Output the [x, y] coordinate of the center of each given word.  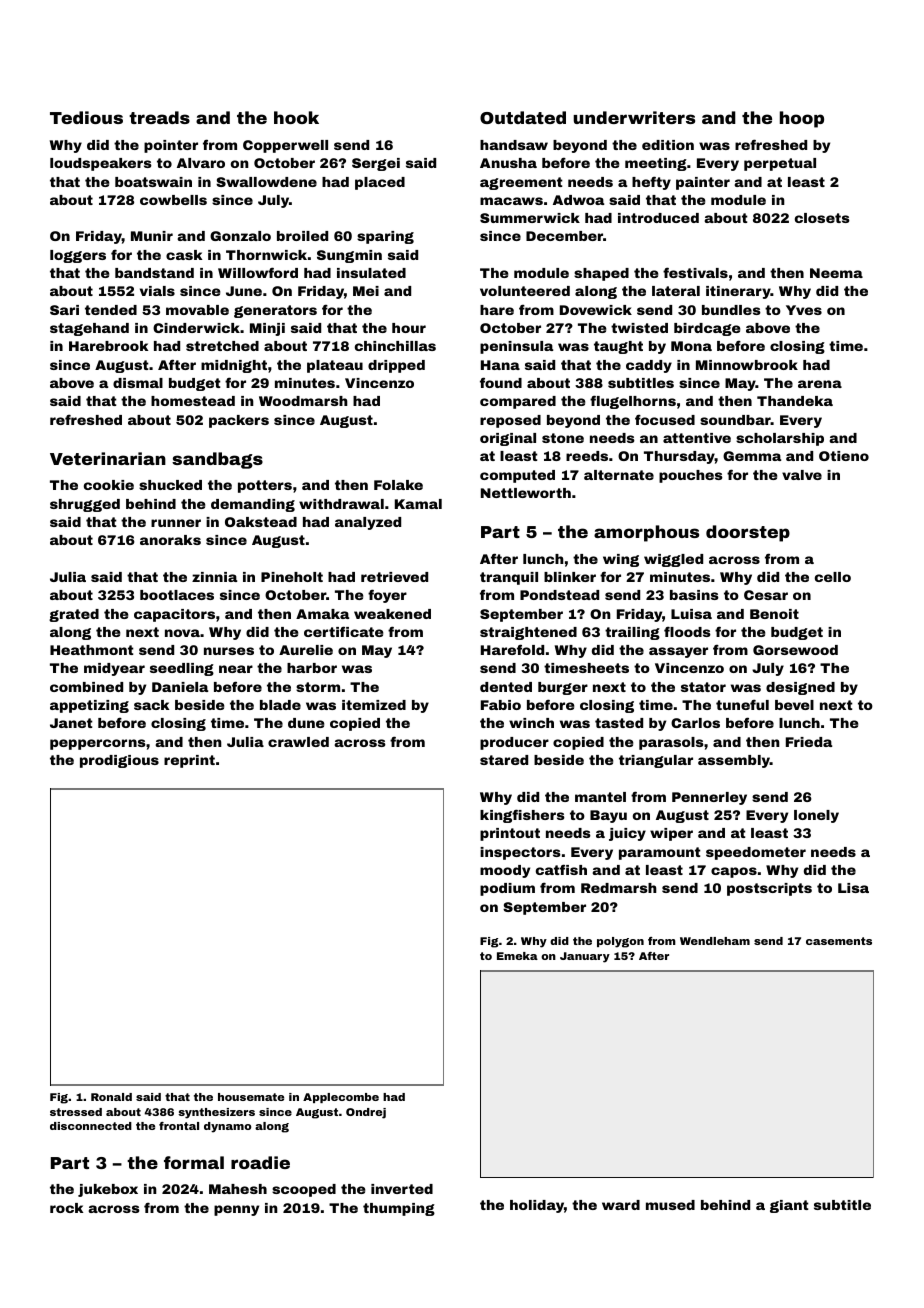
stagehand [89, 329]
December [564, 236]
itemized [374, 705]
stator [703, 687]
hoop [802, 119]
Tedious [86, 117]
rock [66, 1208]
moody [505, 871]
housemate [251, 1097]
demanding [253, 505]
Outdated [523, 117]
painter [703, 183]
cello [833, 577]
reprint [189, 761]
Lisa [853, 888]
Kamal [418, 504]
